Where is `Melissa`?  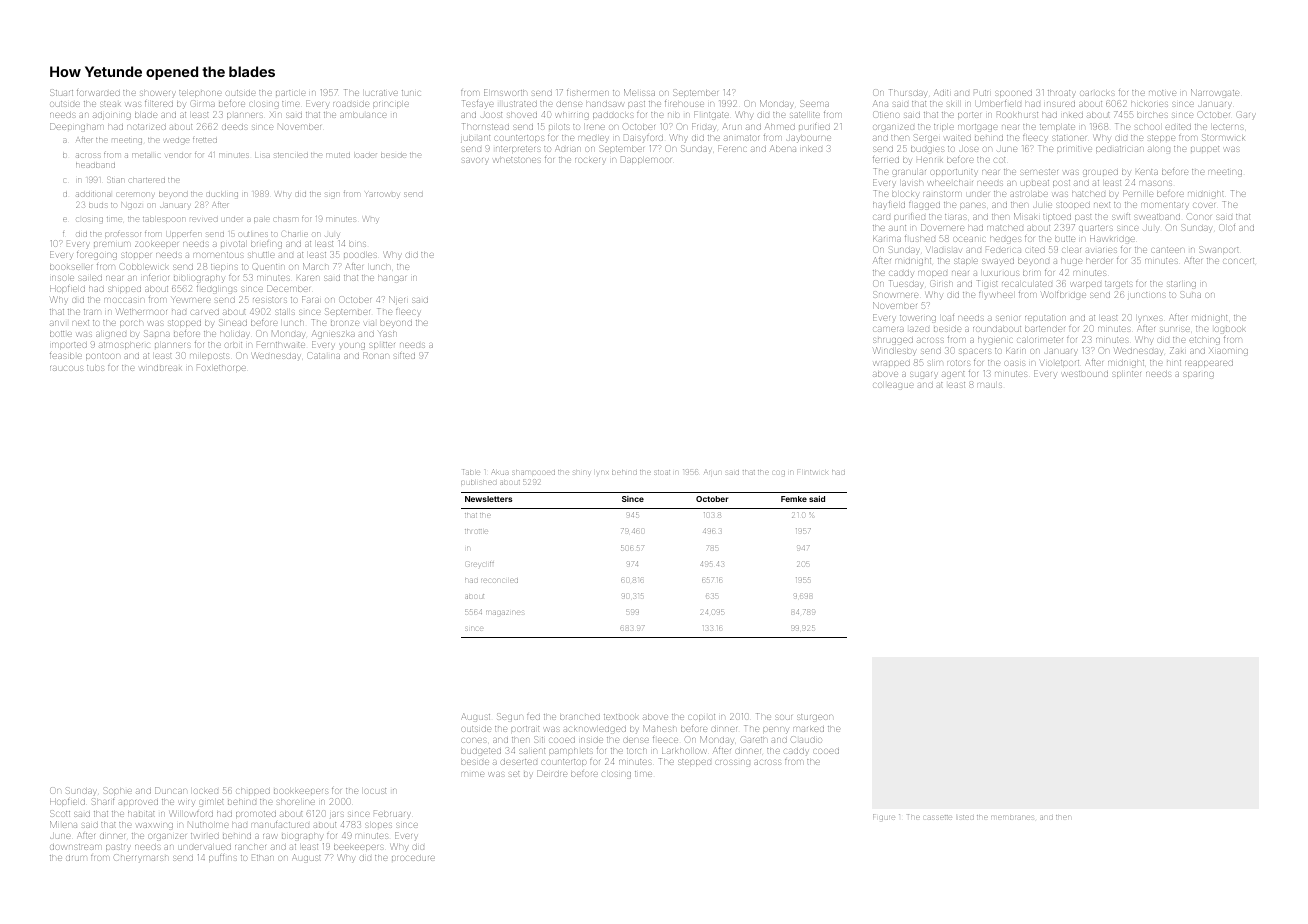 Melissa is located at coordinates (639, 92).
